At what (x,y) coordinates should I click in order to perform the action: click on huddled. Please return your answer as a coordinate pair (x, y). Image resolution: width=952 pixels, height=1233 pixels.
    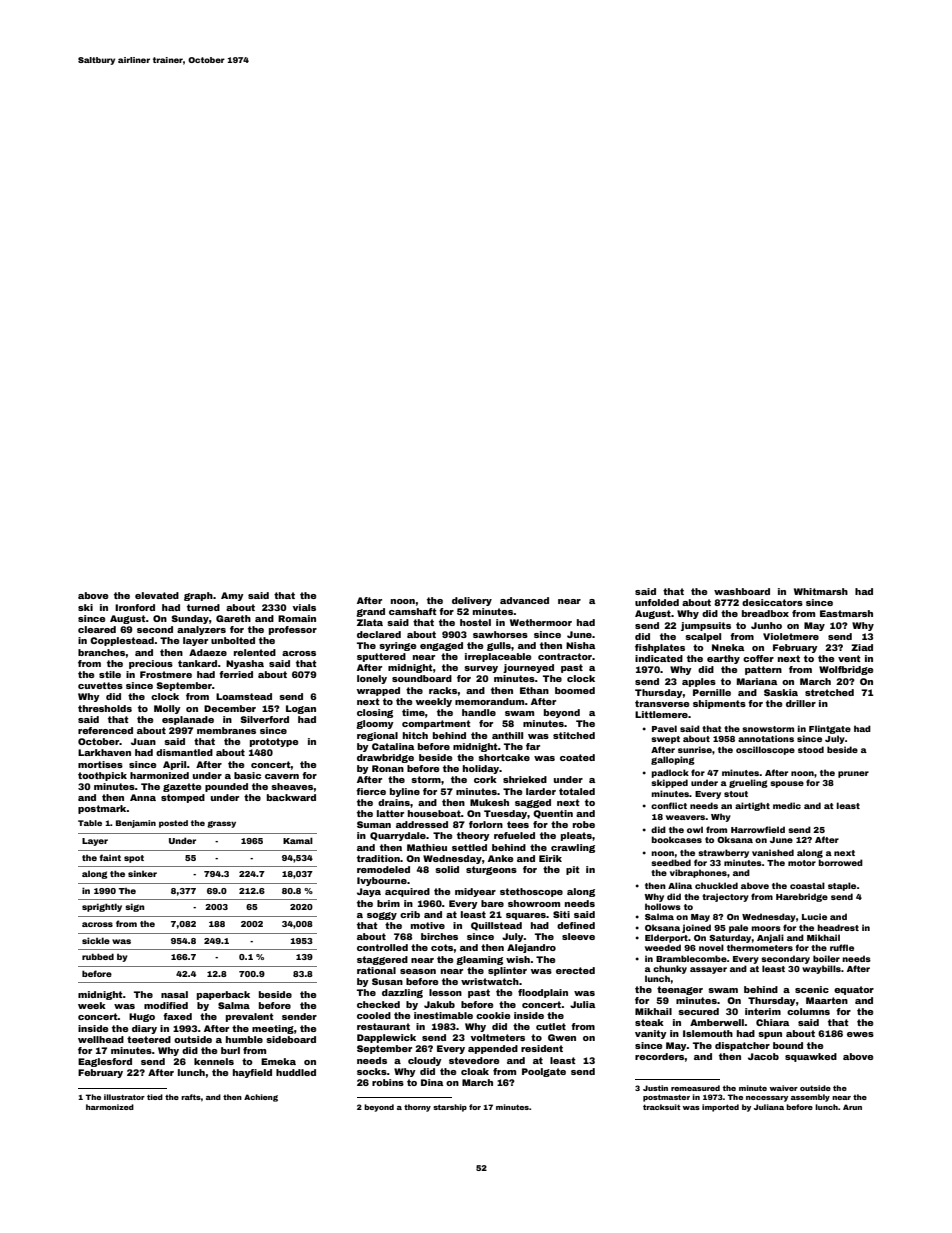
    Looking at the image, I should click on (296, 1072).
